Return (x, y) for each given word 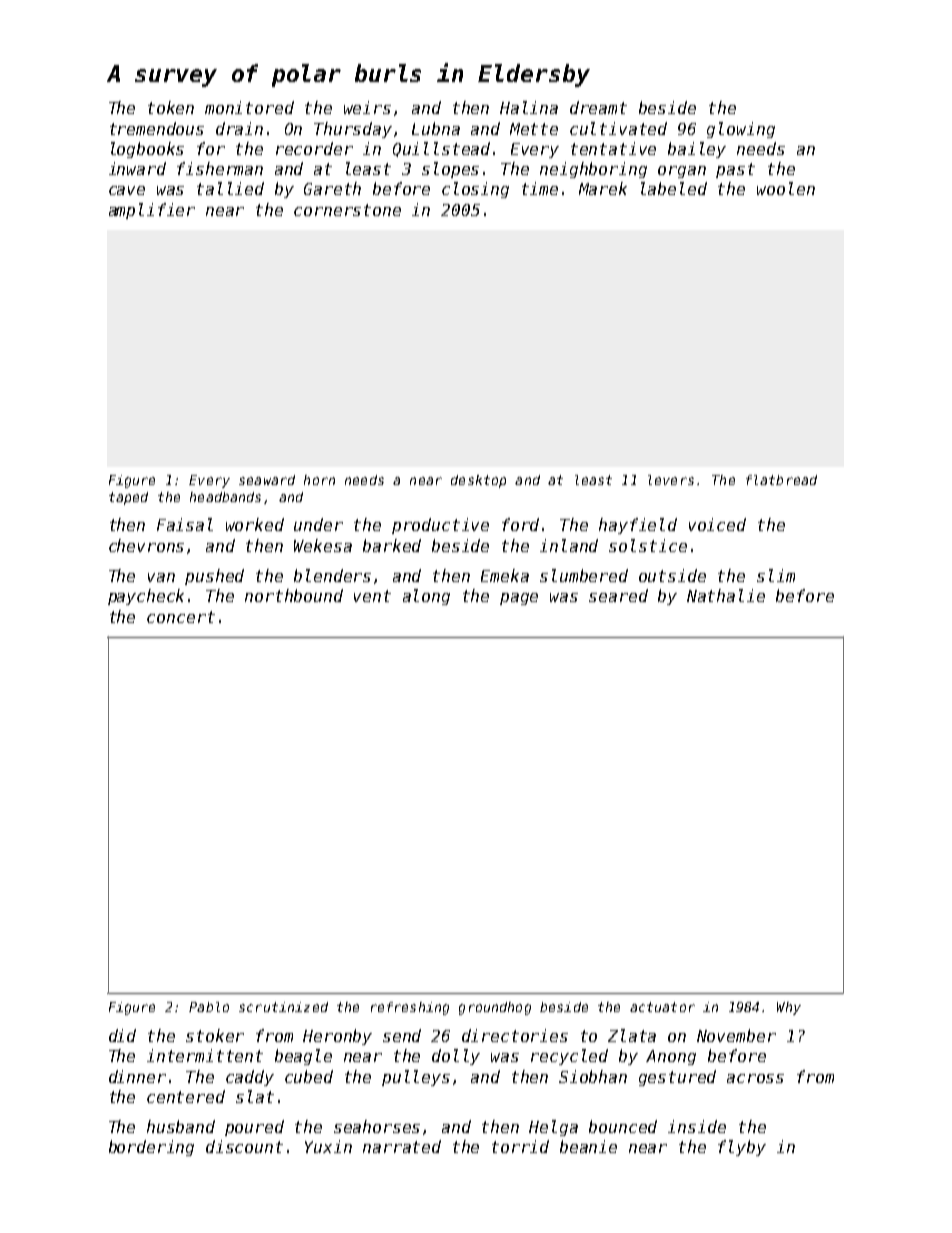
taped (128, 498)
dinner (137, 1076)
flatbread (781, 480)
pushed (214, 577)
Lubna (436, 128)
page (519, 599)
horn (319, 480)
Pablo (209, 1007)
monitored (249, 107)
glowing (741, 130)
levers (671, 480)
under (318, 524)
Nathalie (726, 595)
